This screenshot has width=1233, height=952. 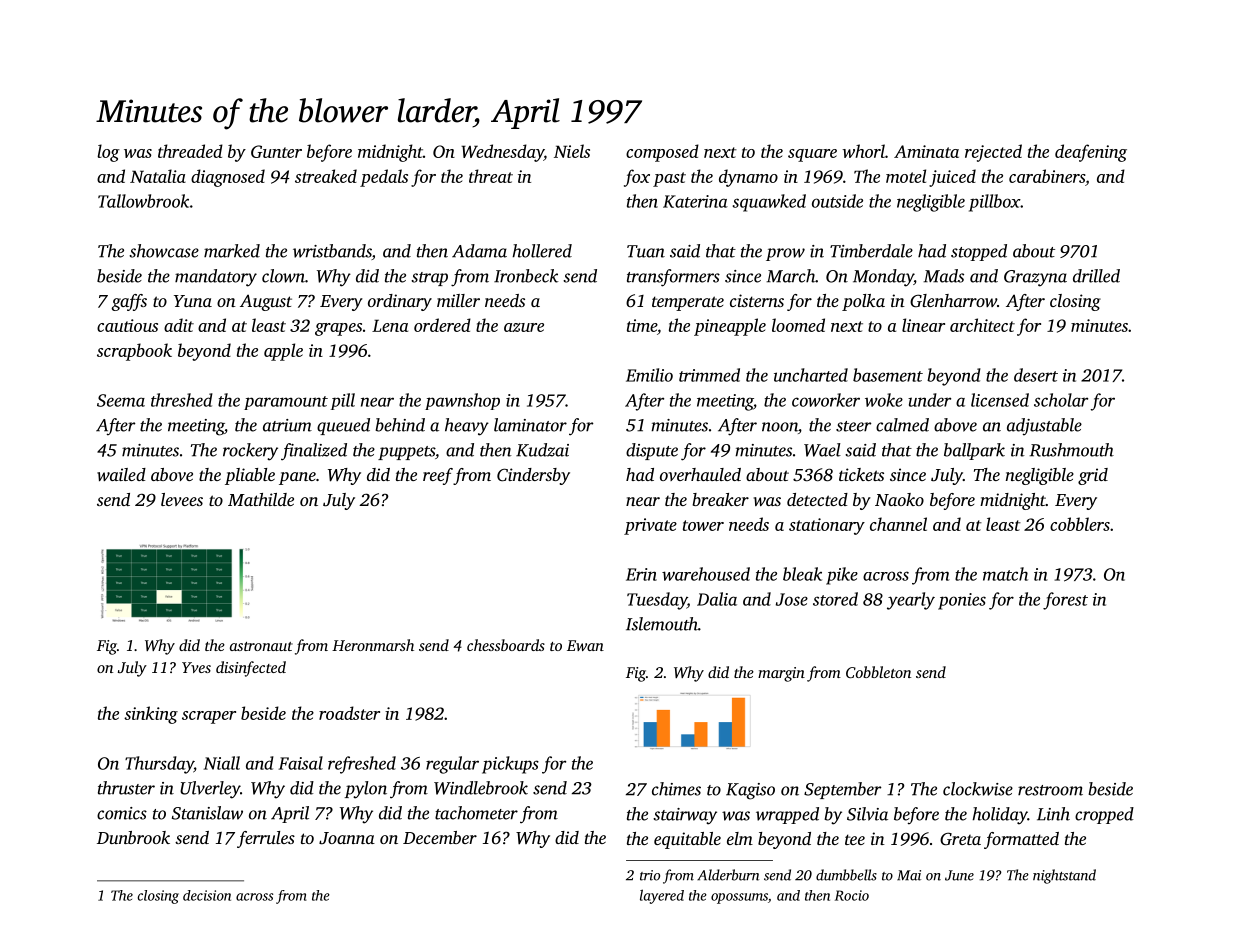 What do you see at coordinates (585, 645) in the screenshot?
I see `Ewan` at bounding box center [585, 645].
